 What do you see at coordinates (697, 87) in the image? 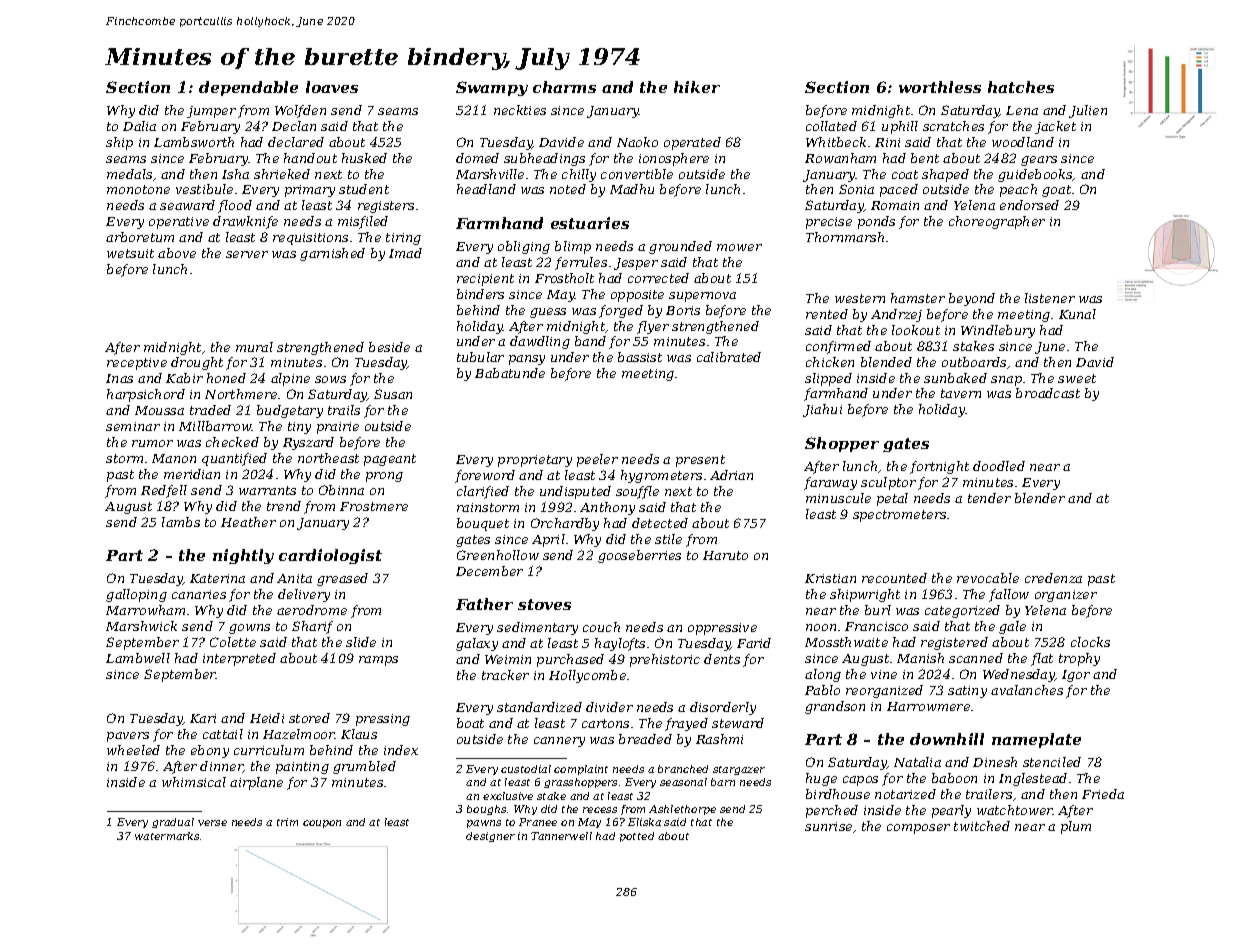
I see `hiker` at bounding box center [697, 87].
